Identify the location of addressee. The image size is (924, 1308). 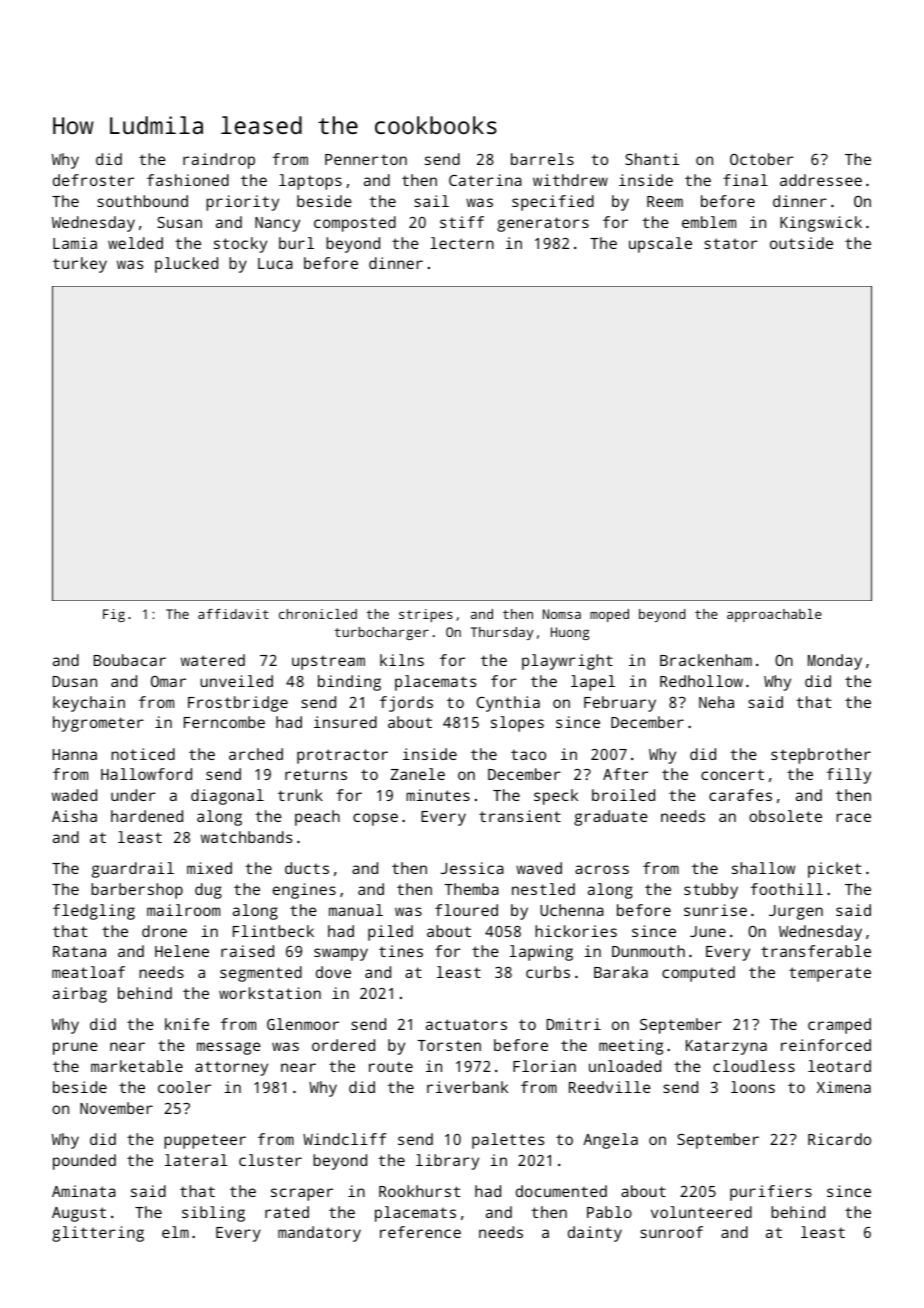
(821, 180).
